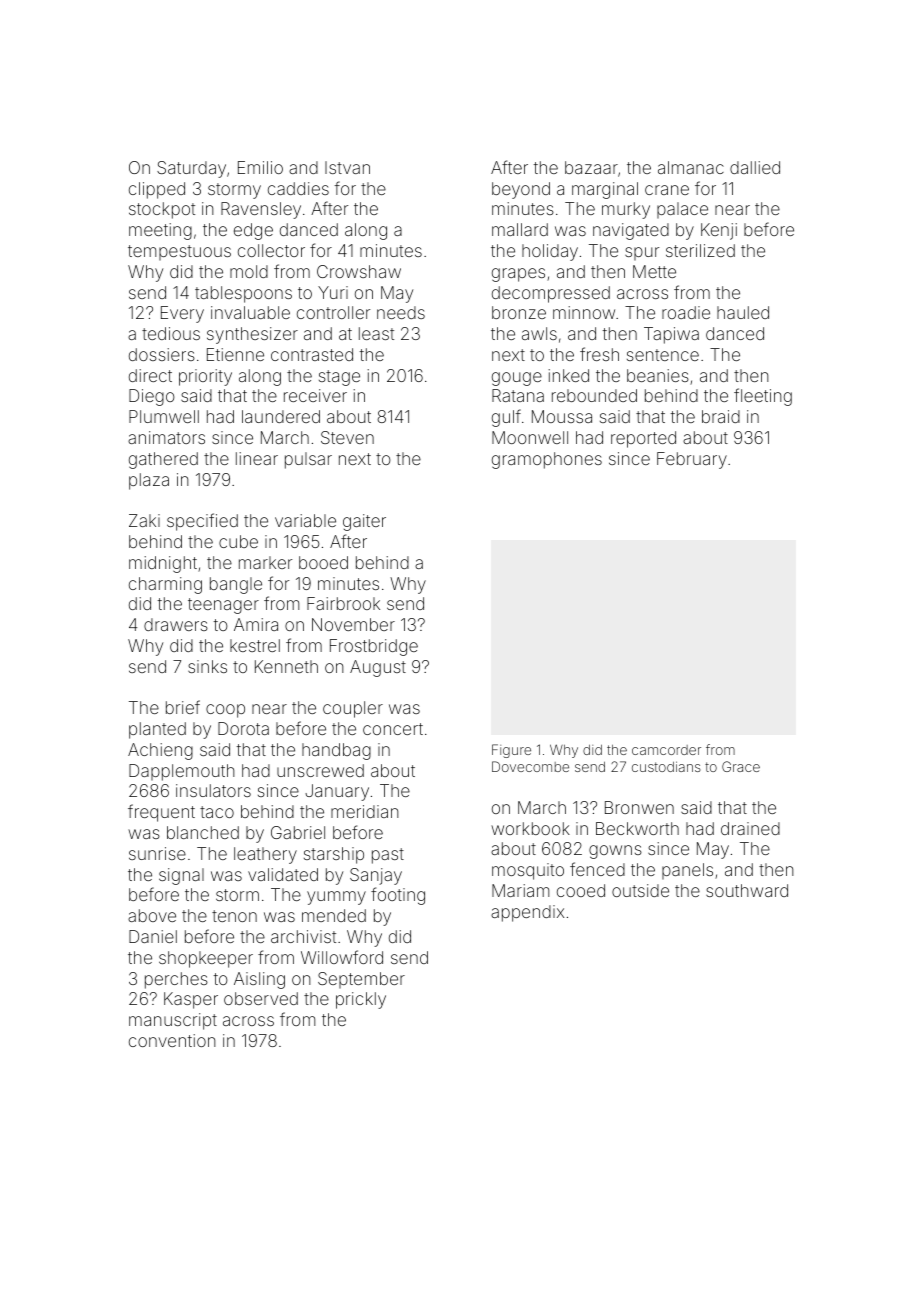 Image resolution: width=924 pixels, height=1311 pixels. Describe the element at coordinates (315, 395) in the document. I see `receiver` at that location.
